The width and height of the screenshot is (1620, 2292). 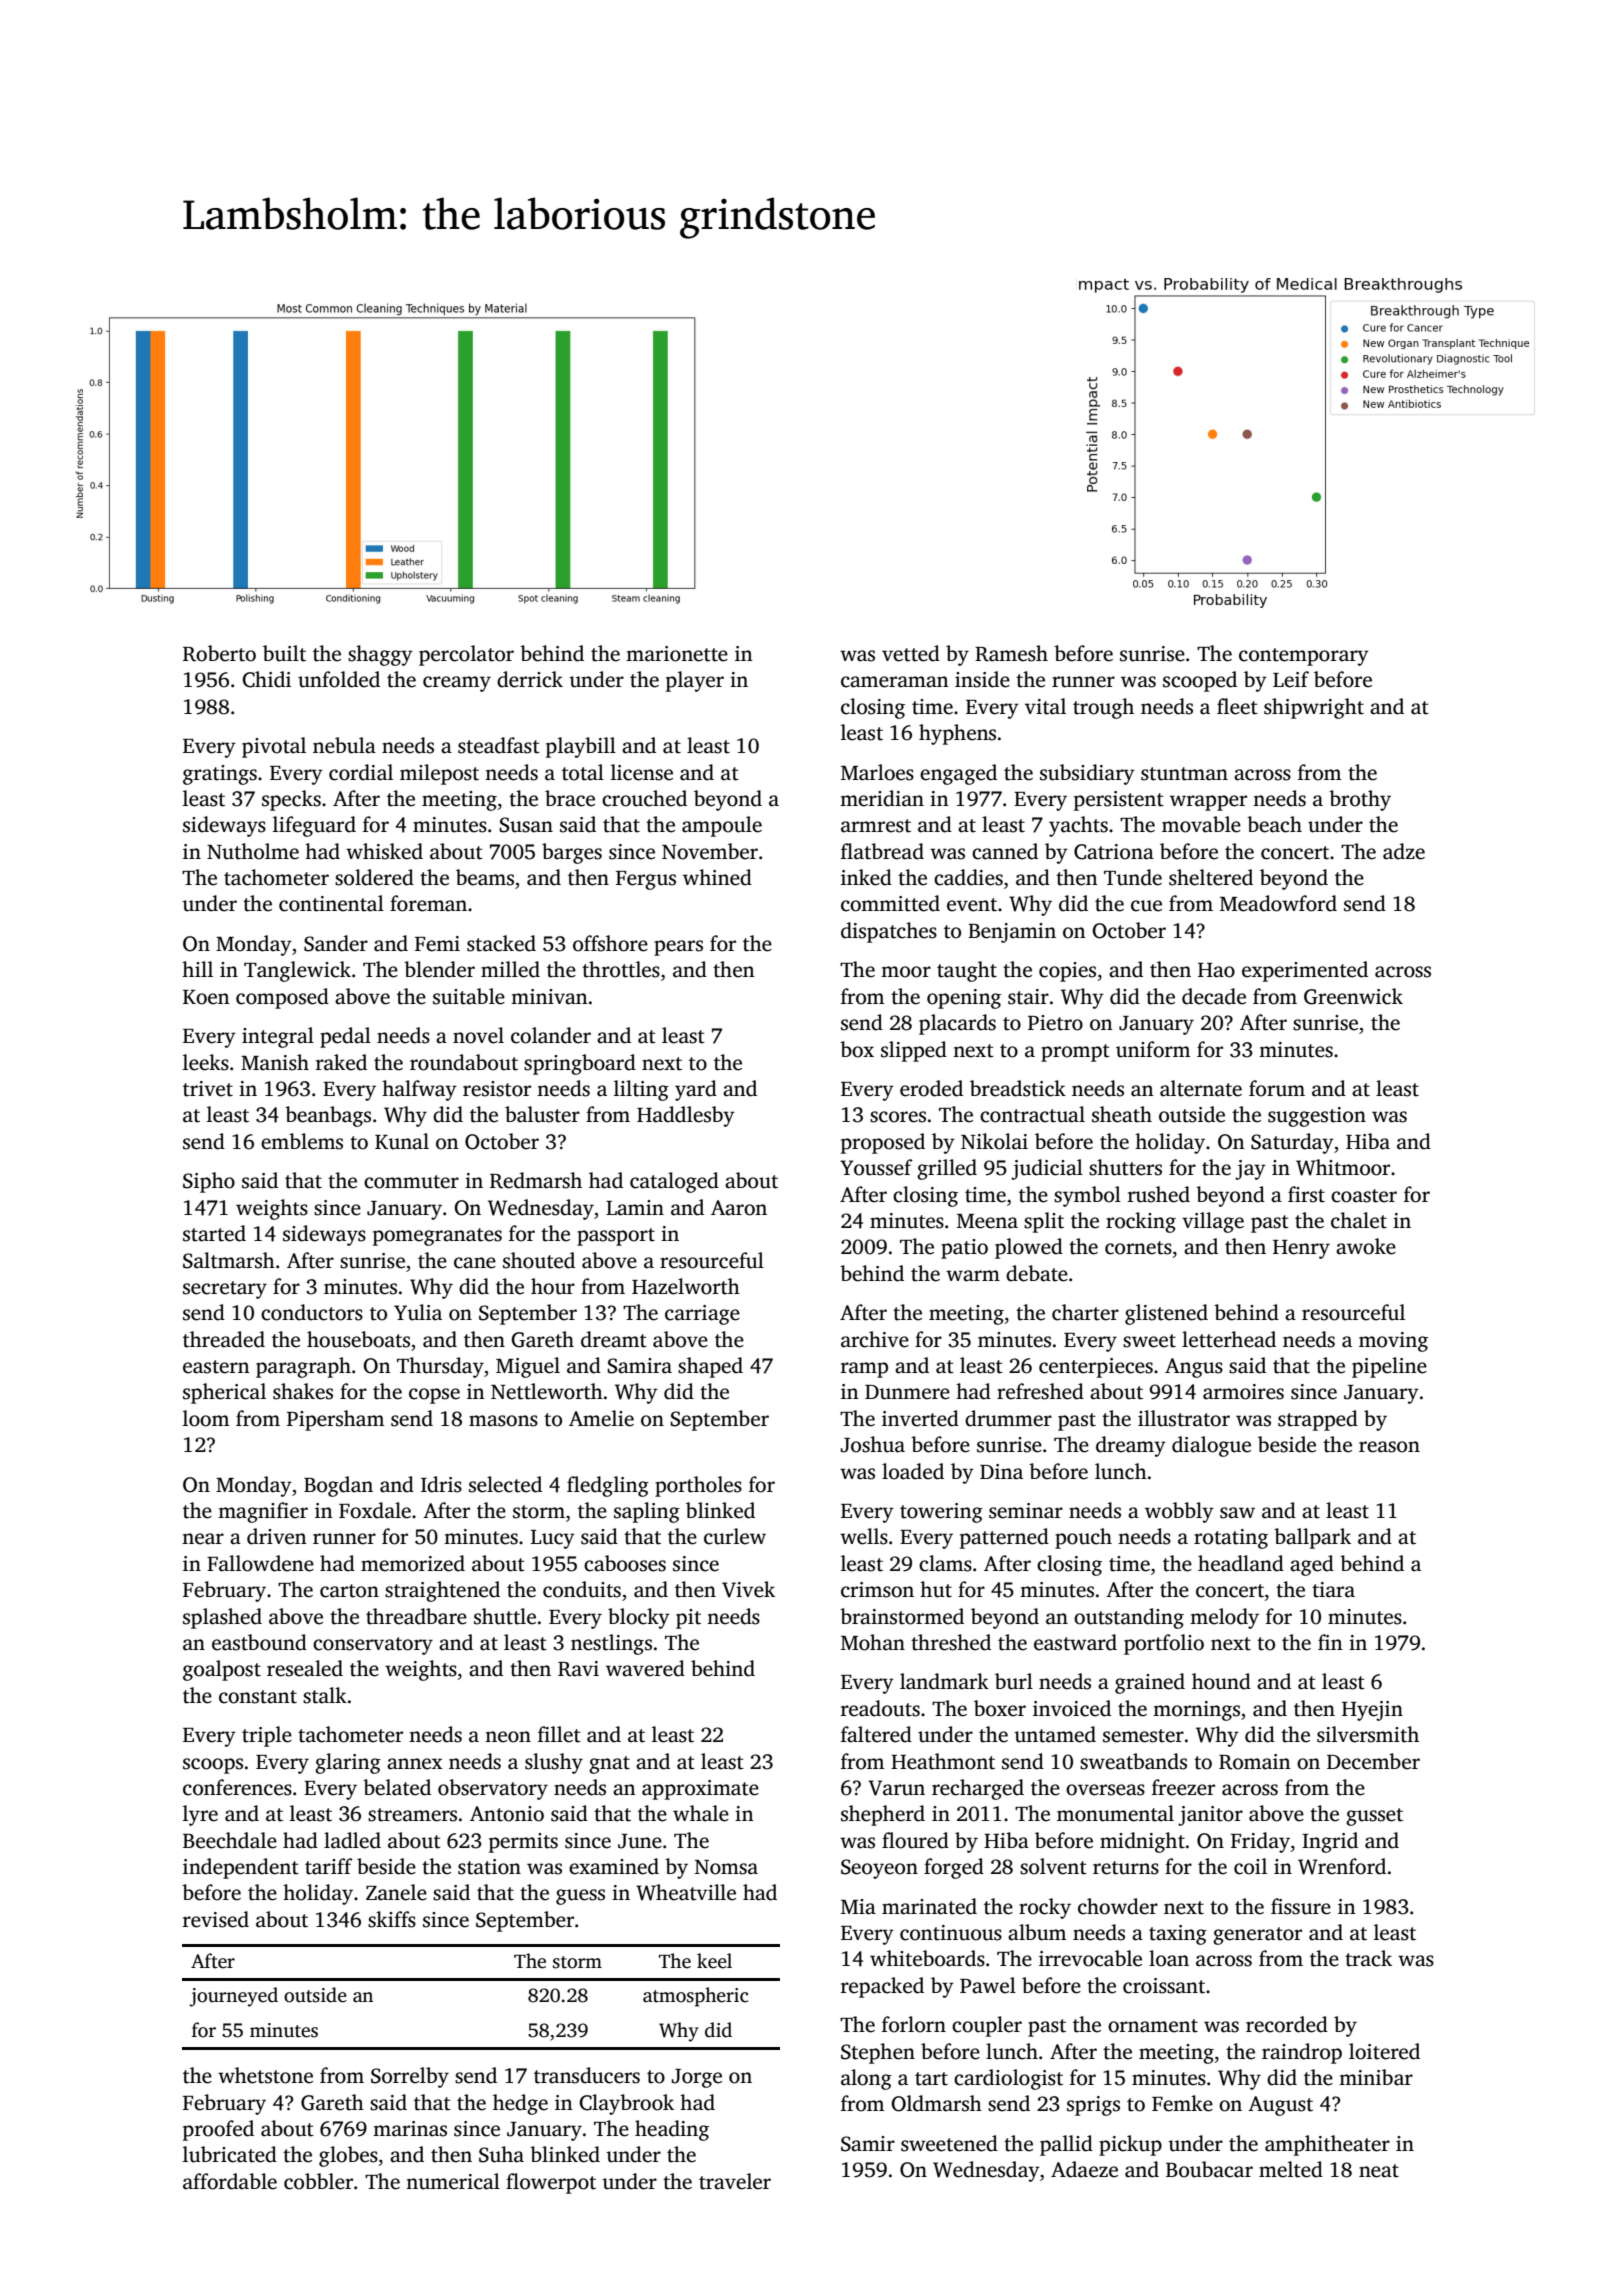 What do you see at coordinates (678, 948) in the screenshot?
I see `pears` at bounding box center [678, 948].
